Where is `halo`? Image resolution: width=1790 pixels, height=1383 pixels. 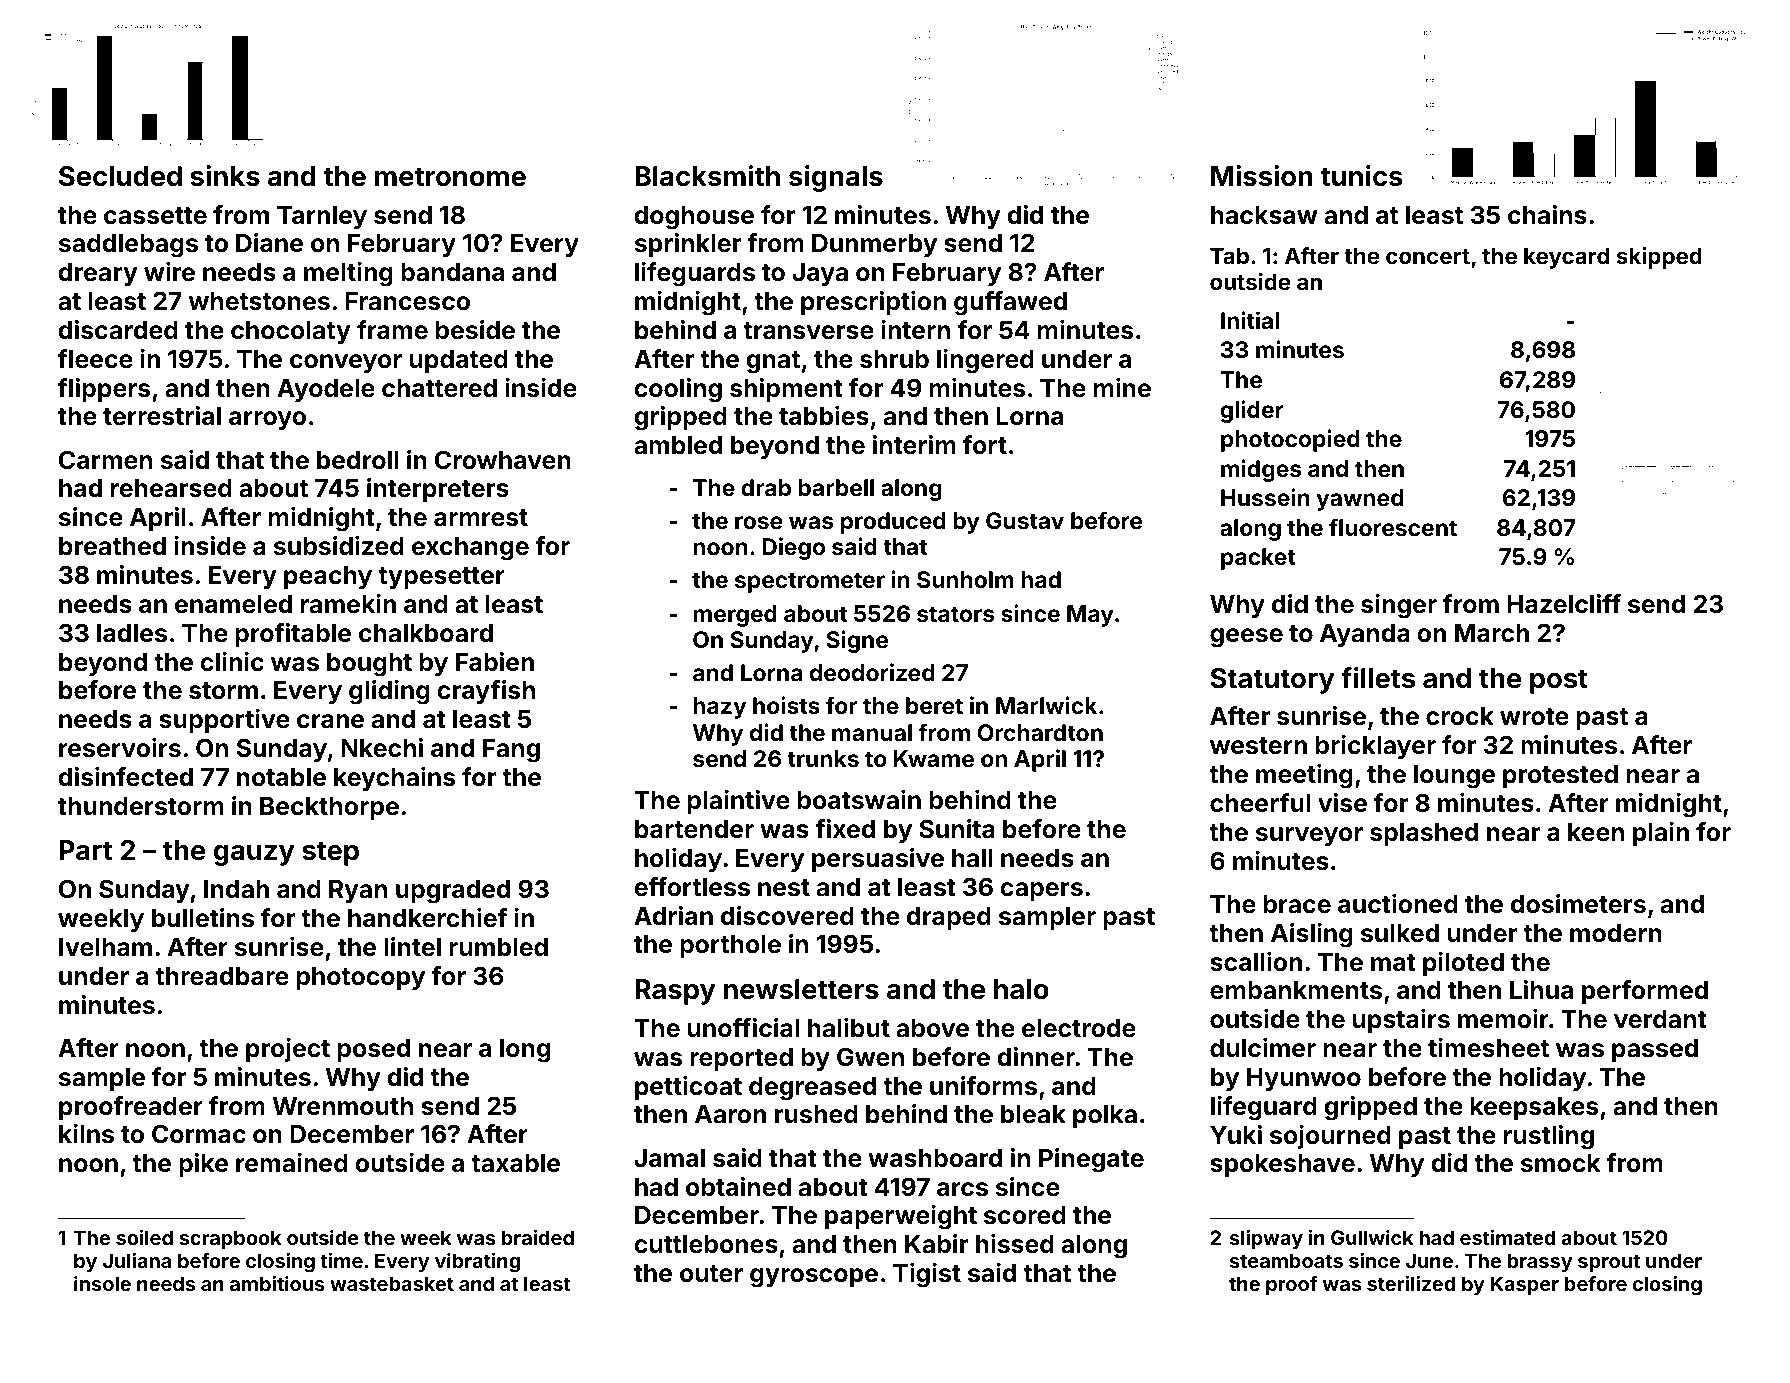
halo is located at coordinates (1021, 989).
